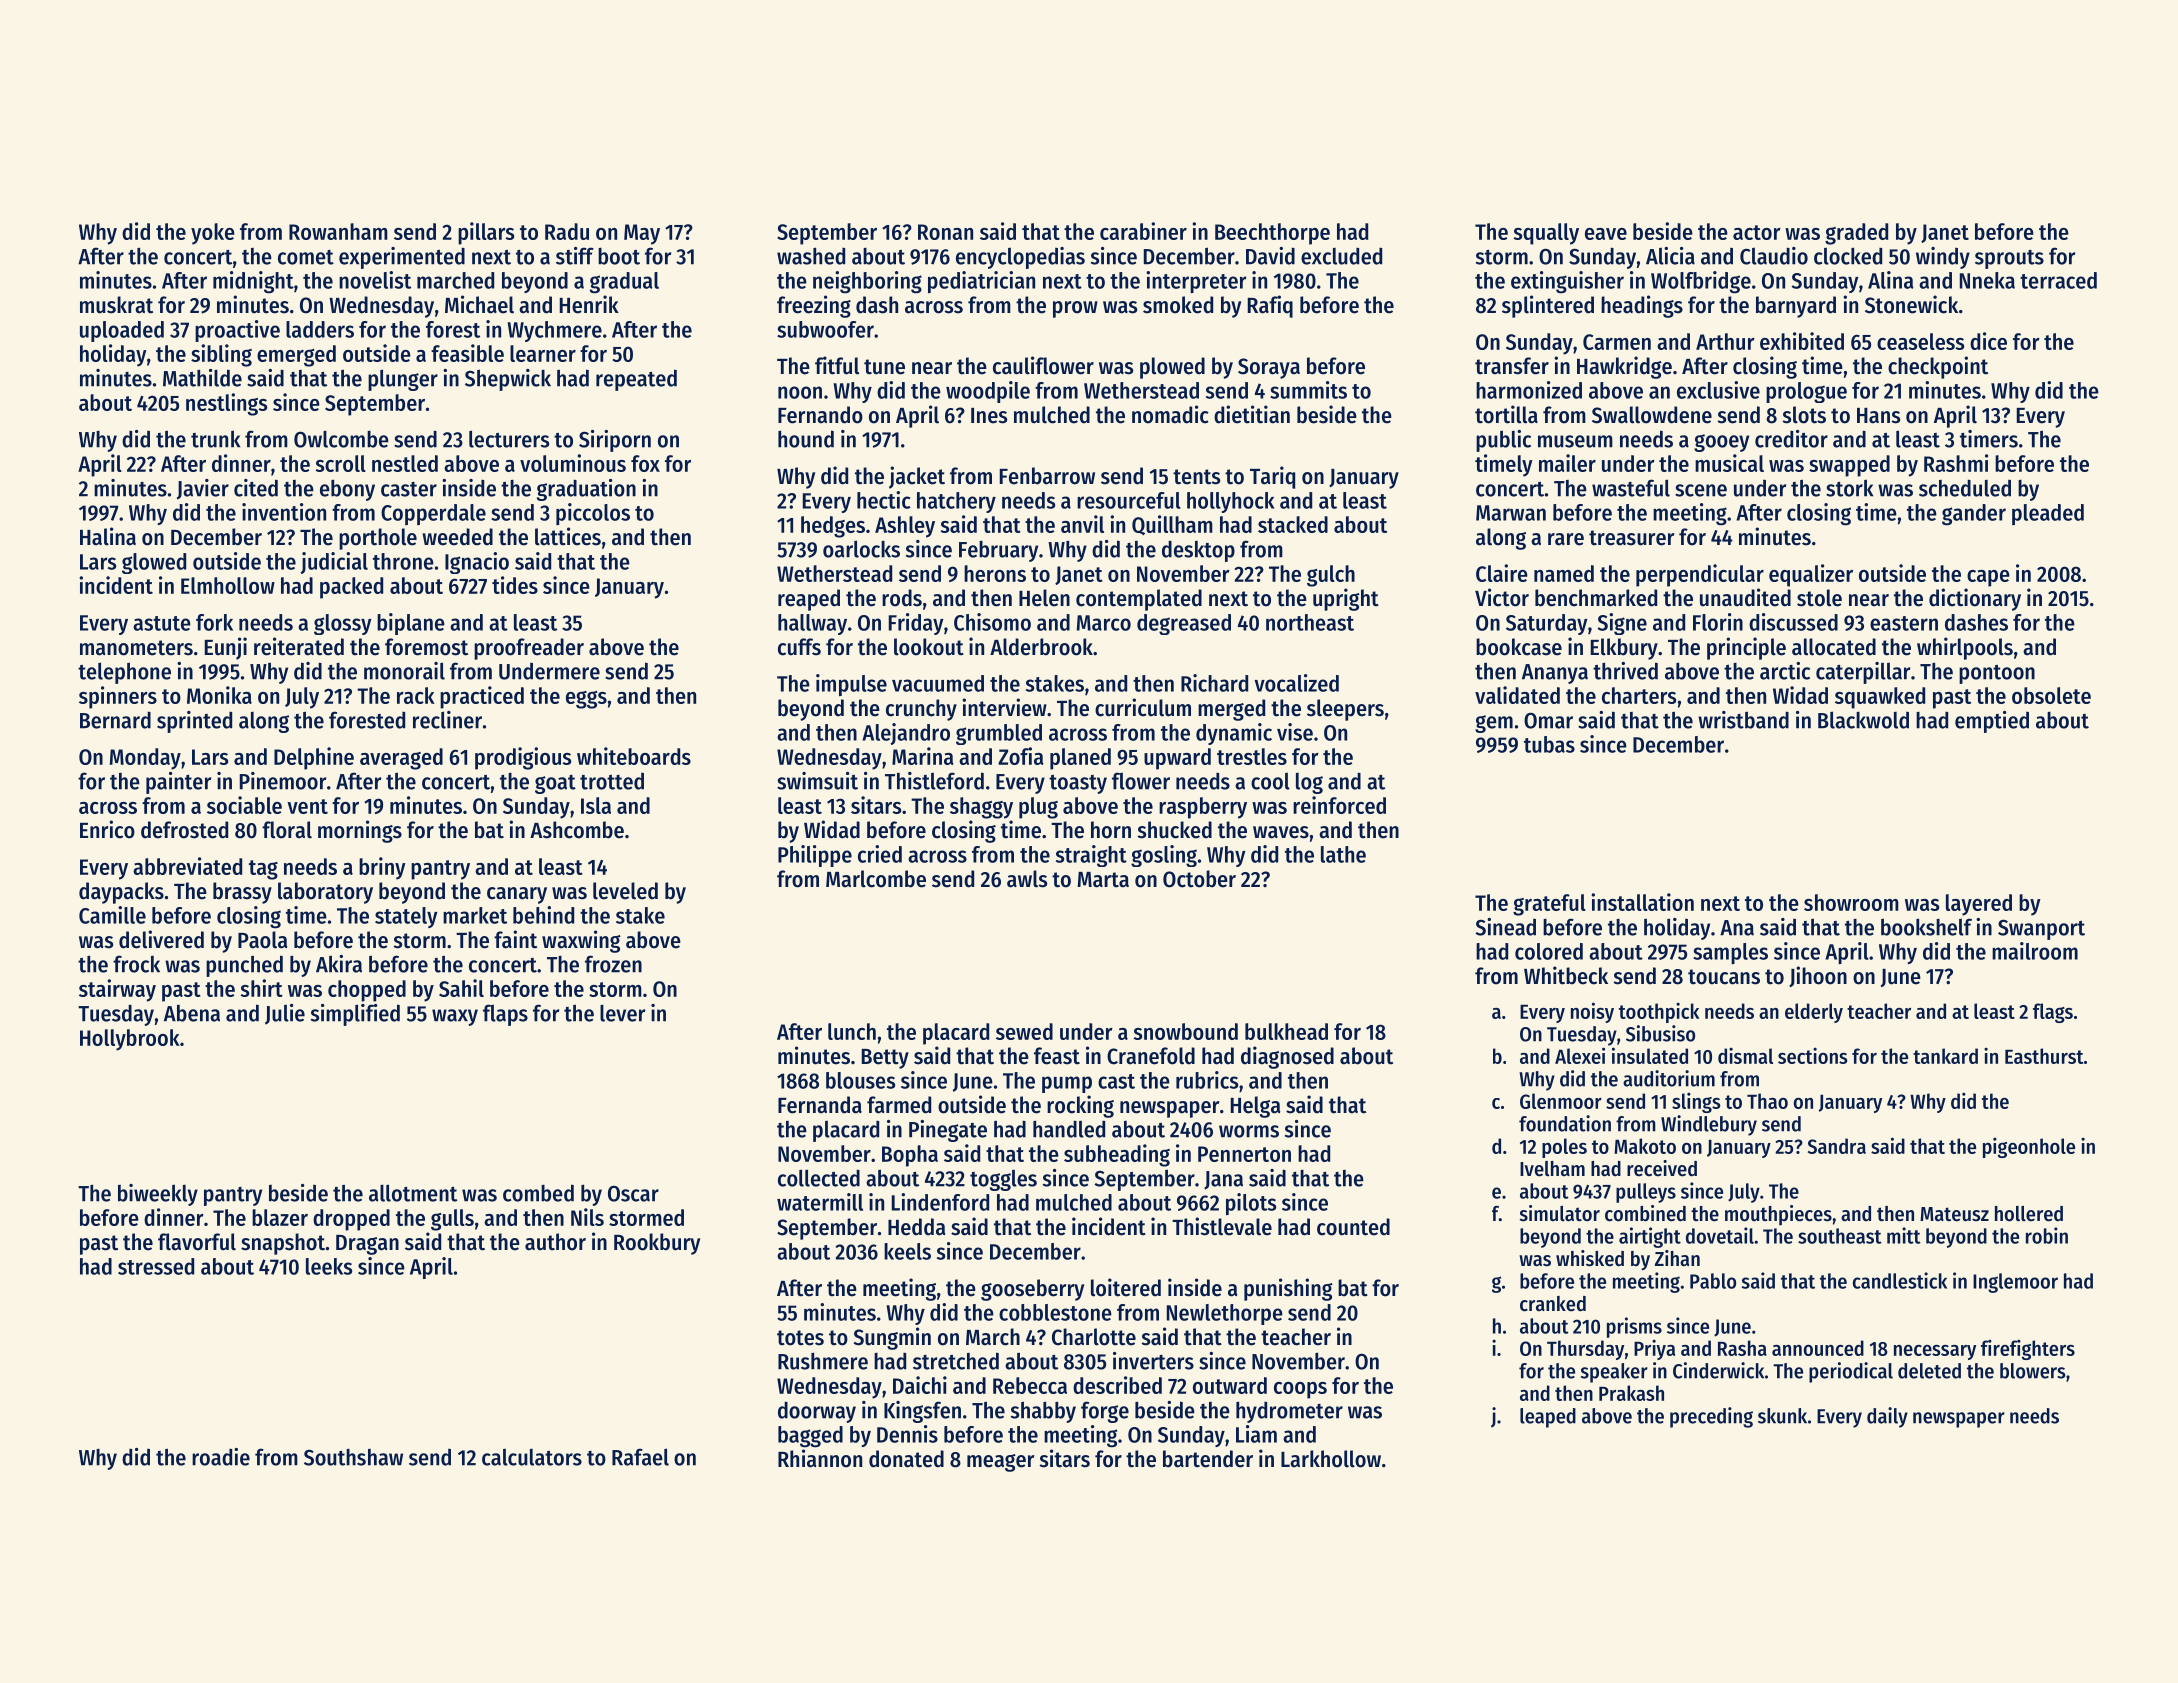 This document has width=2178, height=1683. Describe the element at coordinates (353, 1457) in the document. I see `Southshaw` at that location.
